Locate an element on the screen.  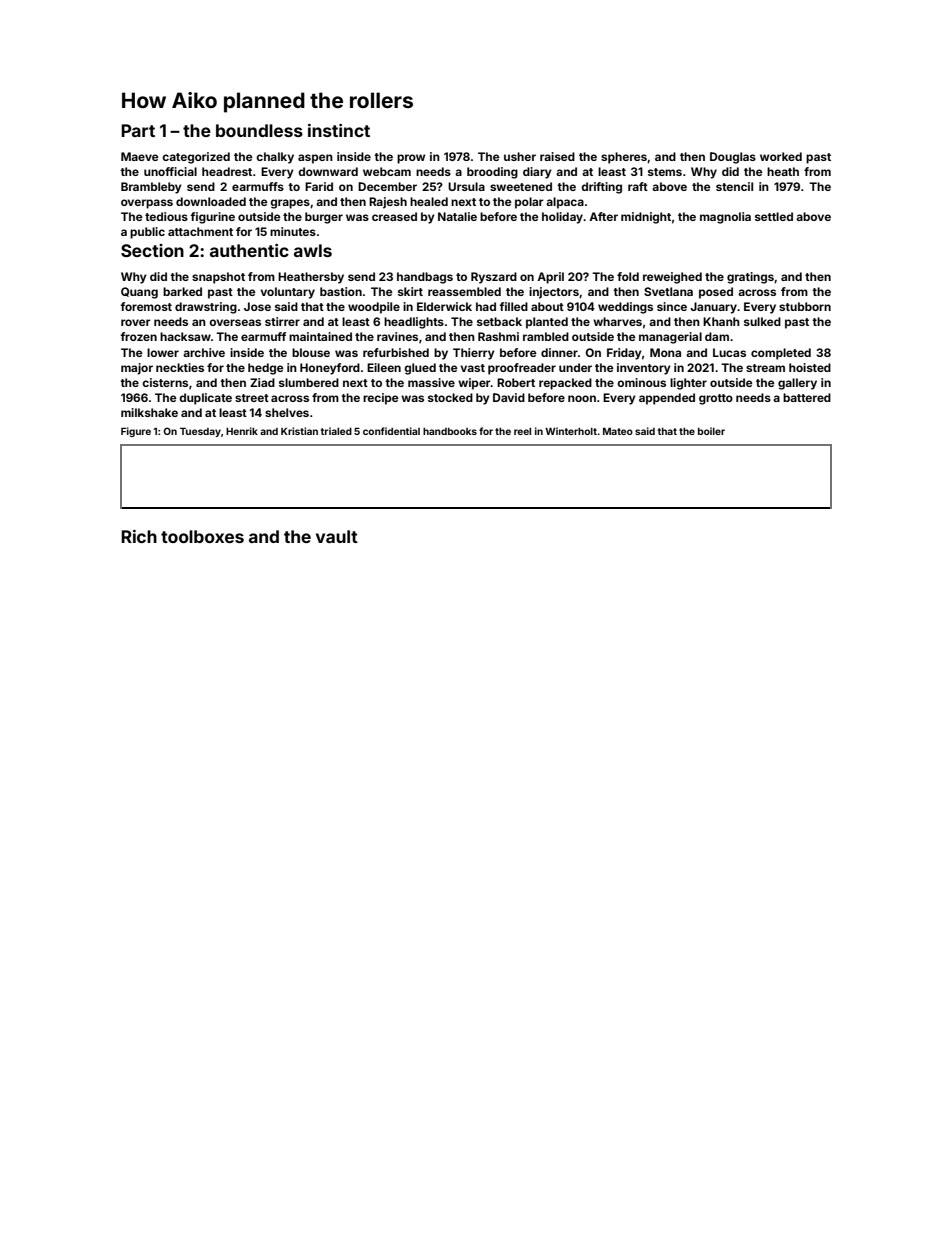
public is located at coordinates (147, 233).
